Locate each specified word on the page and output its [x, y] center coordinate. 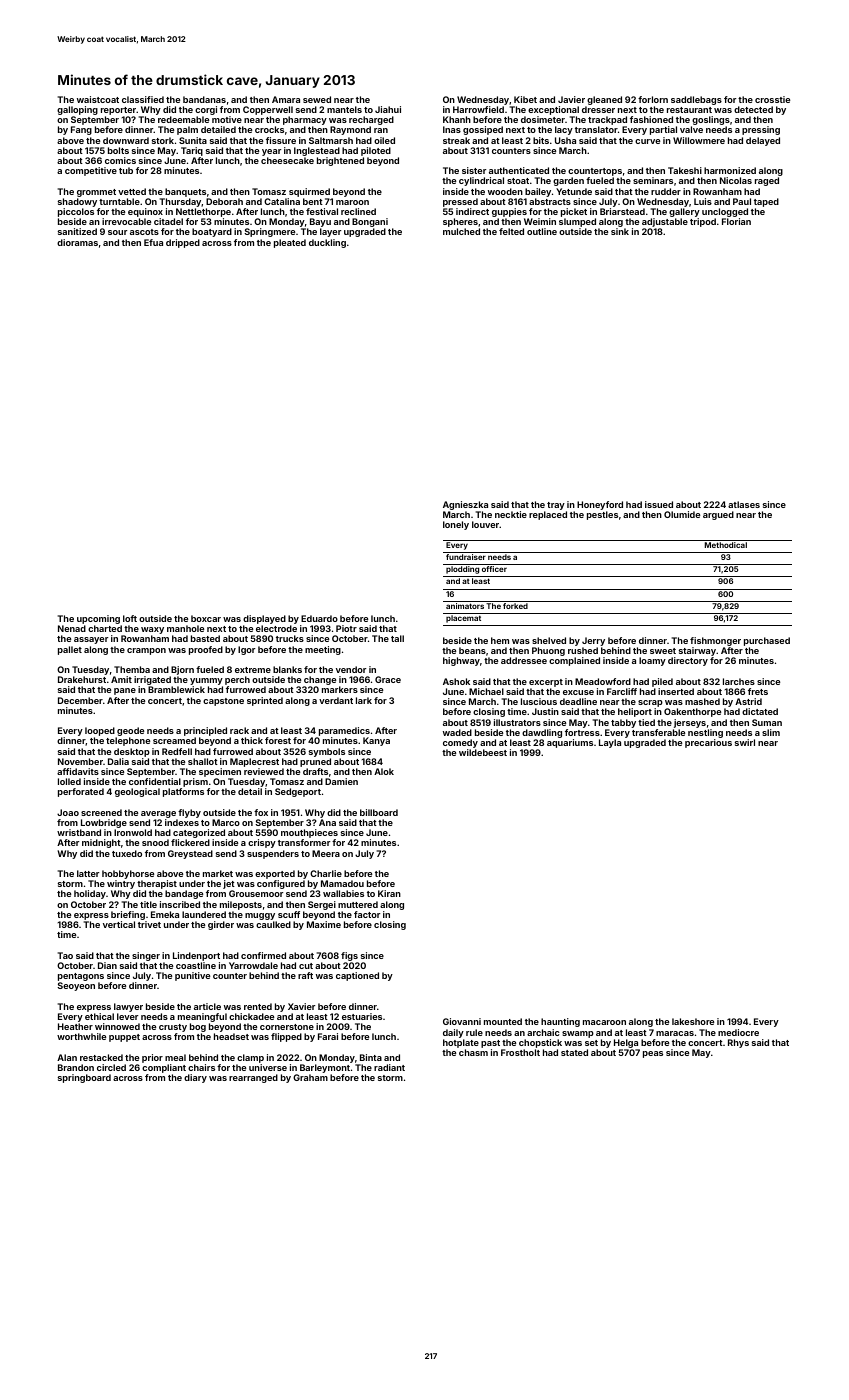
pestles [602, 515]
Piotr [346, 628]
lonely [456, 525]
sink [620, 231]
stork [162, 140]
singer [146, 956]
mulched [461, 231]
